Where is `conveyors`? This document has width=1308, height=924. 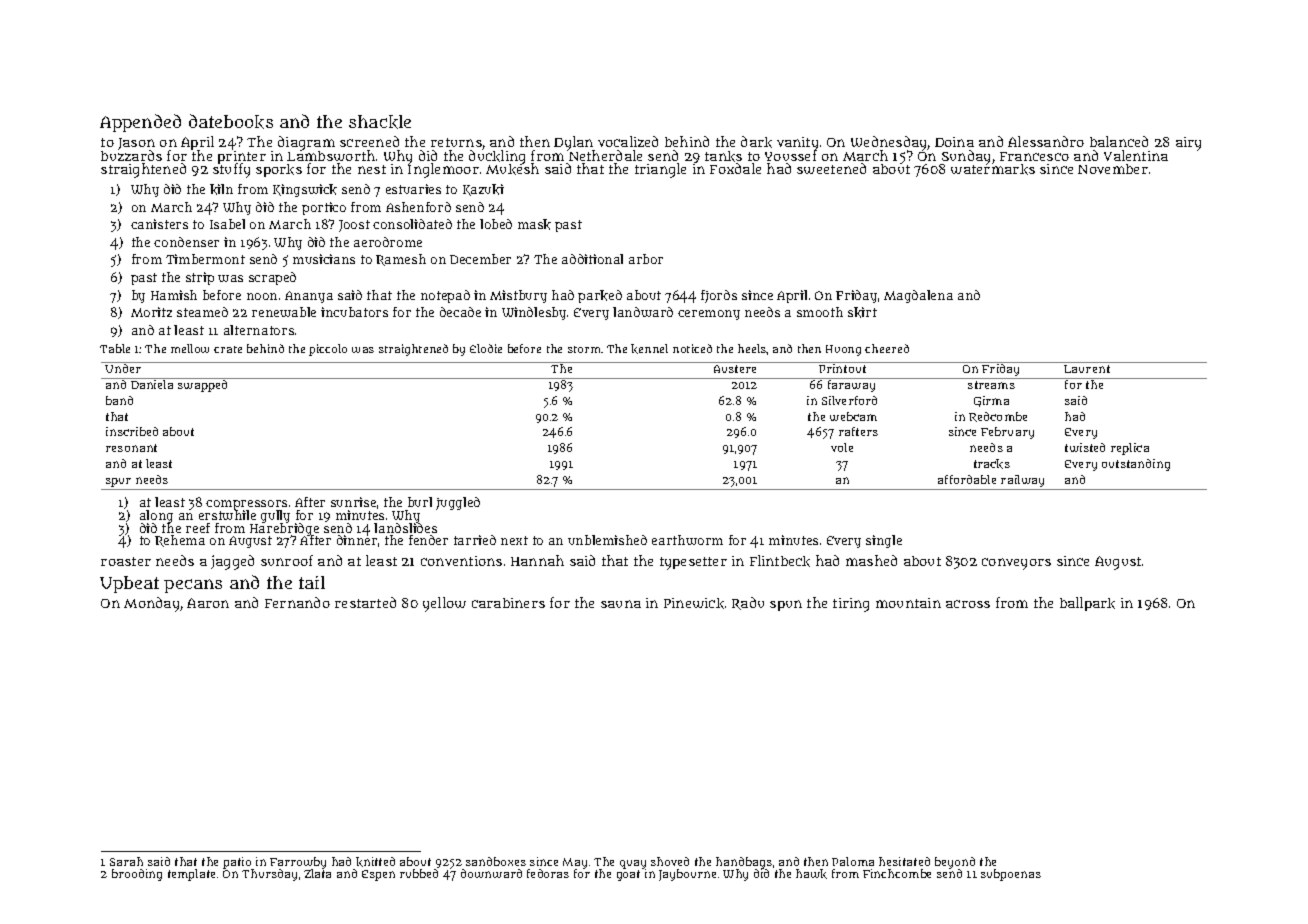
conveyors is located at coordinates (1016, 564).
